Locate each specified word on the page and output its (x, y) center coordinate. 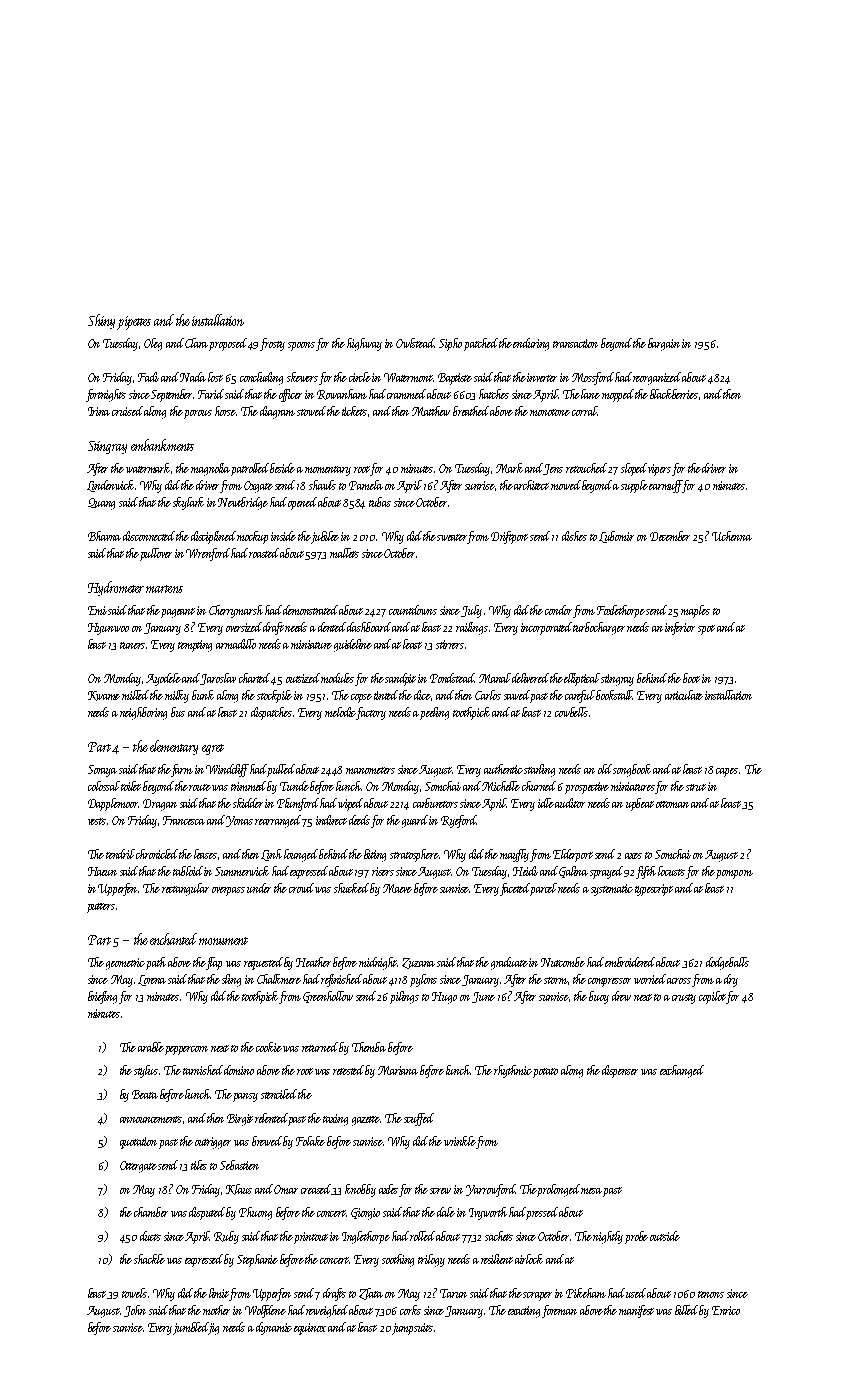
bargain (664, 344)
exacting (524, 1312)
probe (636, 1237)
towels (134, 1293)
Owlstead (415, 343)
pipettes (134, 323)
